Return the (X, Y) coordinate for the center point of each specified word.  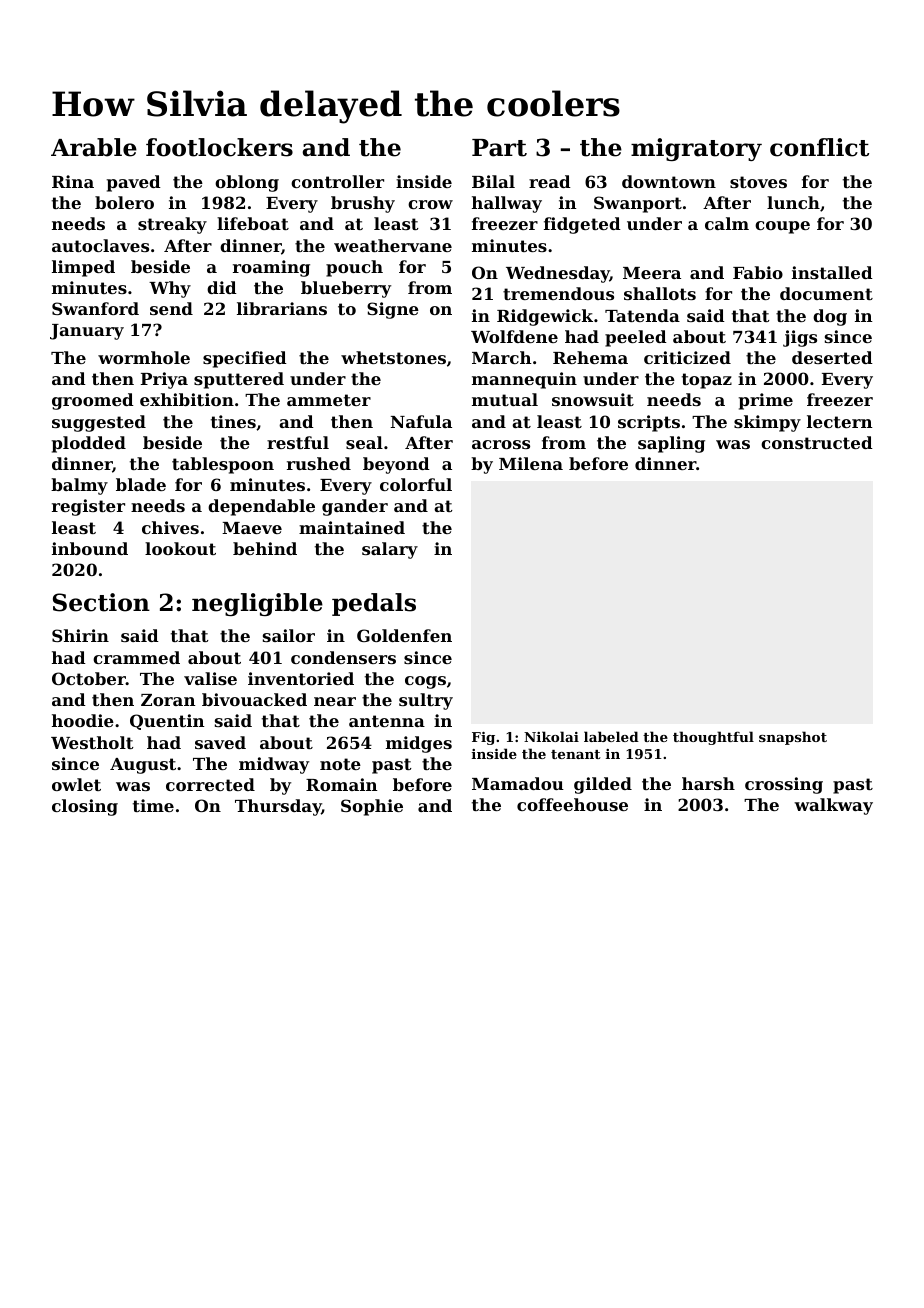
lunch (793, 202)
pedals (374, 604)
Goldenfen (404, 635)
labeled (611, 736)
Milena (531, 463)
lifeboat (253, 223)
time (153, 805)
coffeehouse (572, 804)
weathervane (393, 245)
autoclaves (100, 245)
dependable (261, 507)
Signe (393, 310)
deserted (832, 357)
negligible (257, 604)
